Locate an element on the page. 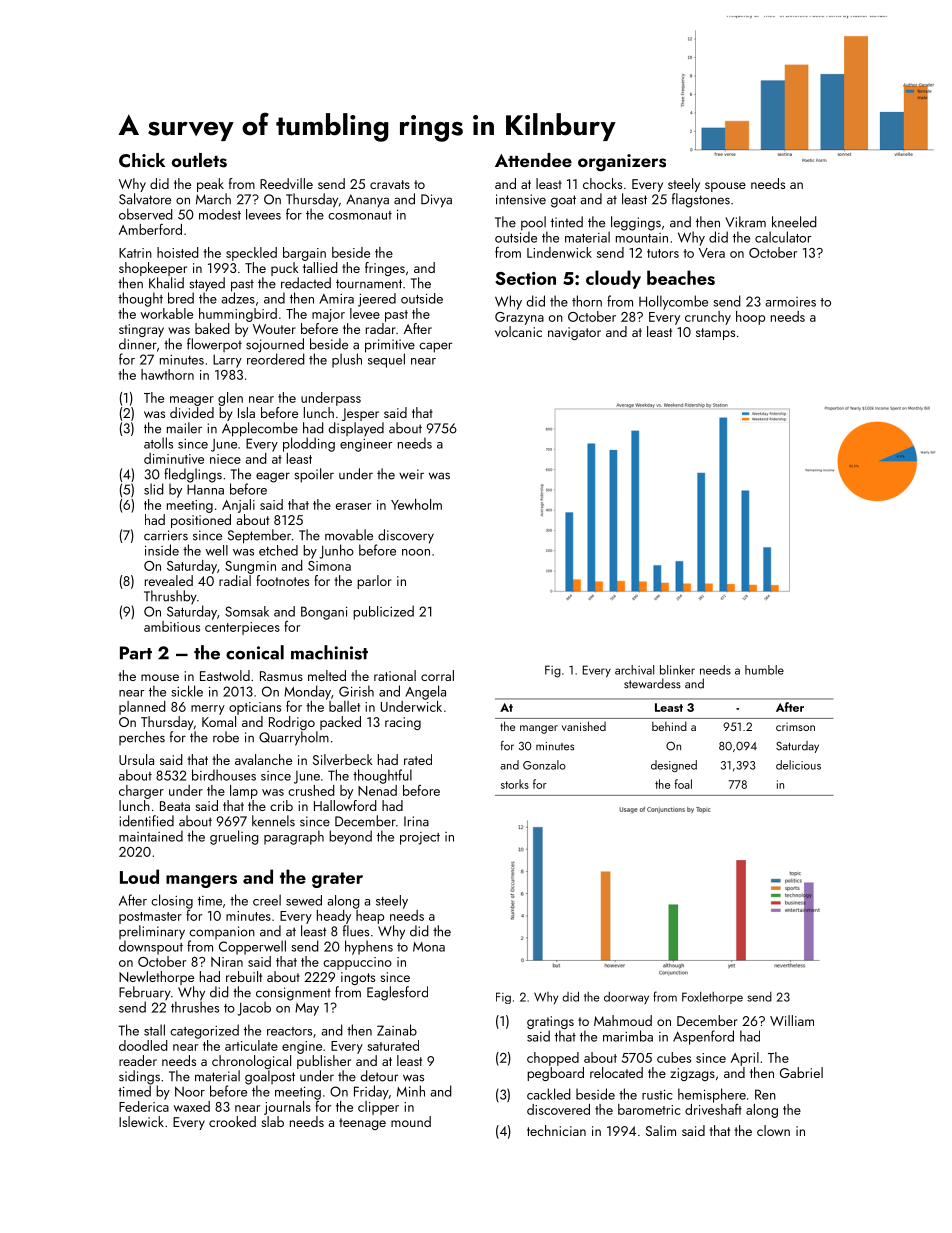 This image has height=1233, width=952. fringes is located at coordinates (385, 269).
